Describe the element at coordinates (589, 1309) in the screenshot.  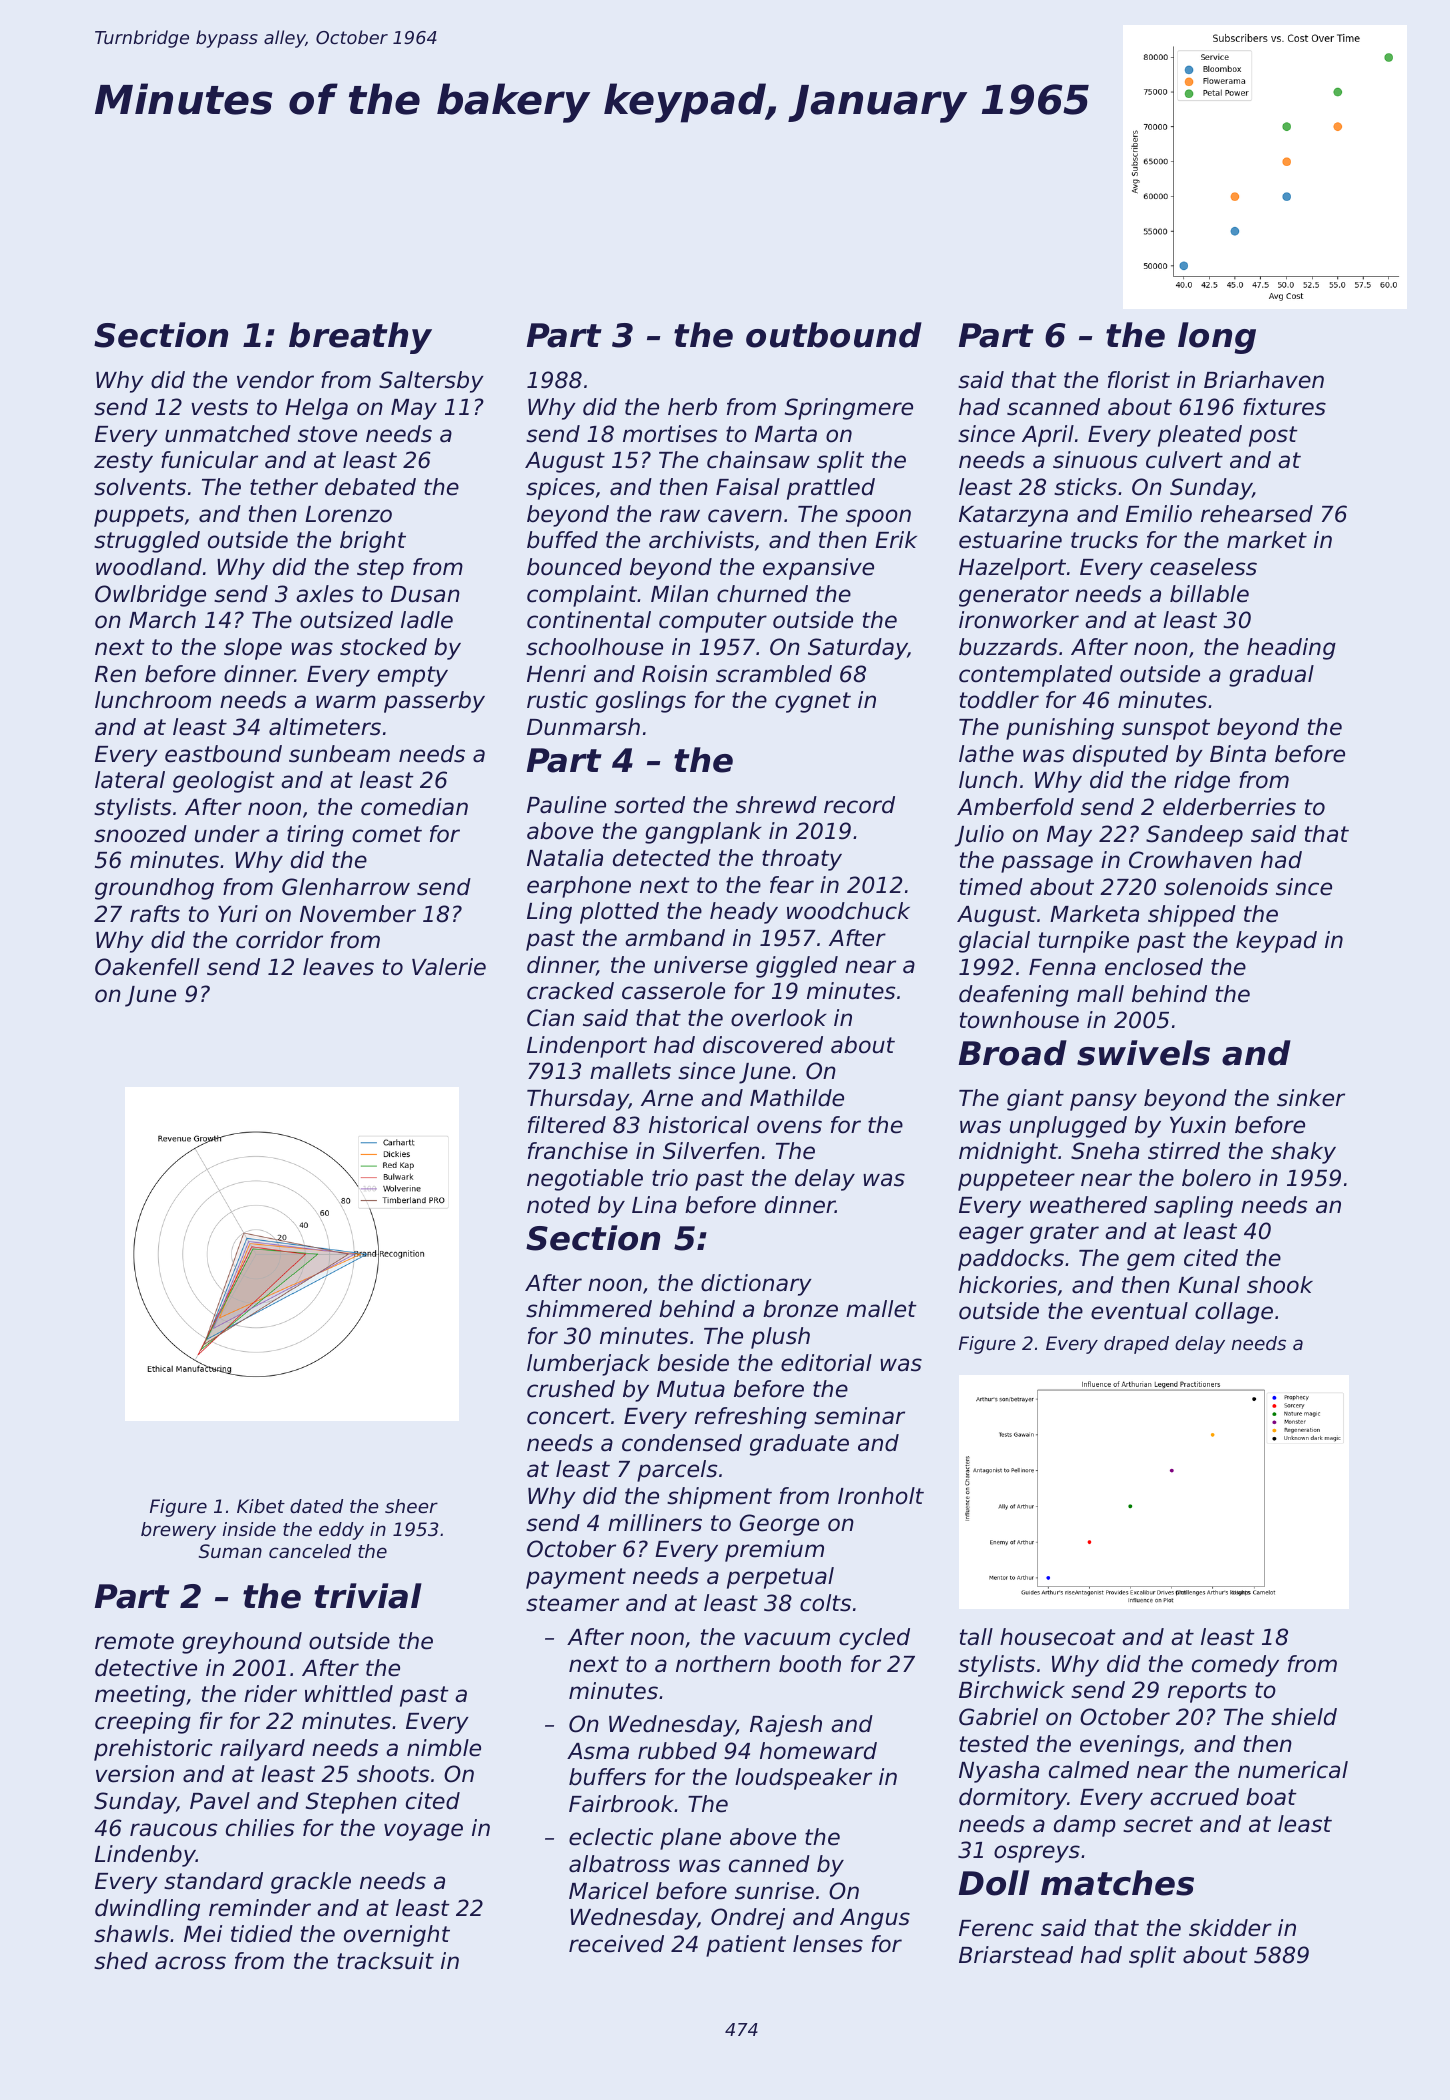
I see `shimmered` at that location.
